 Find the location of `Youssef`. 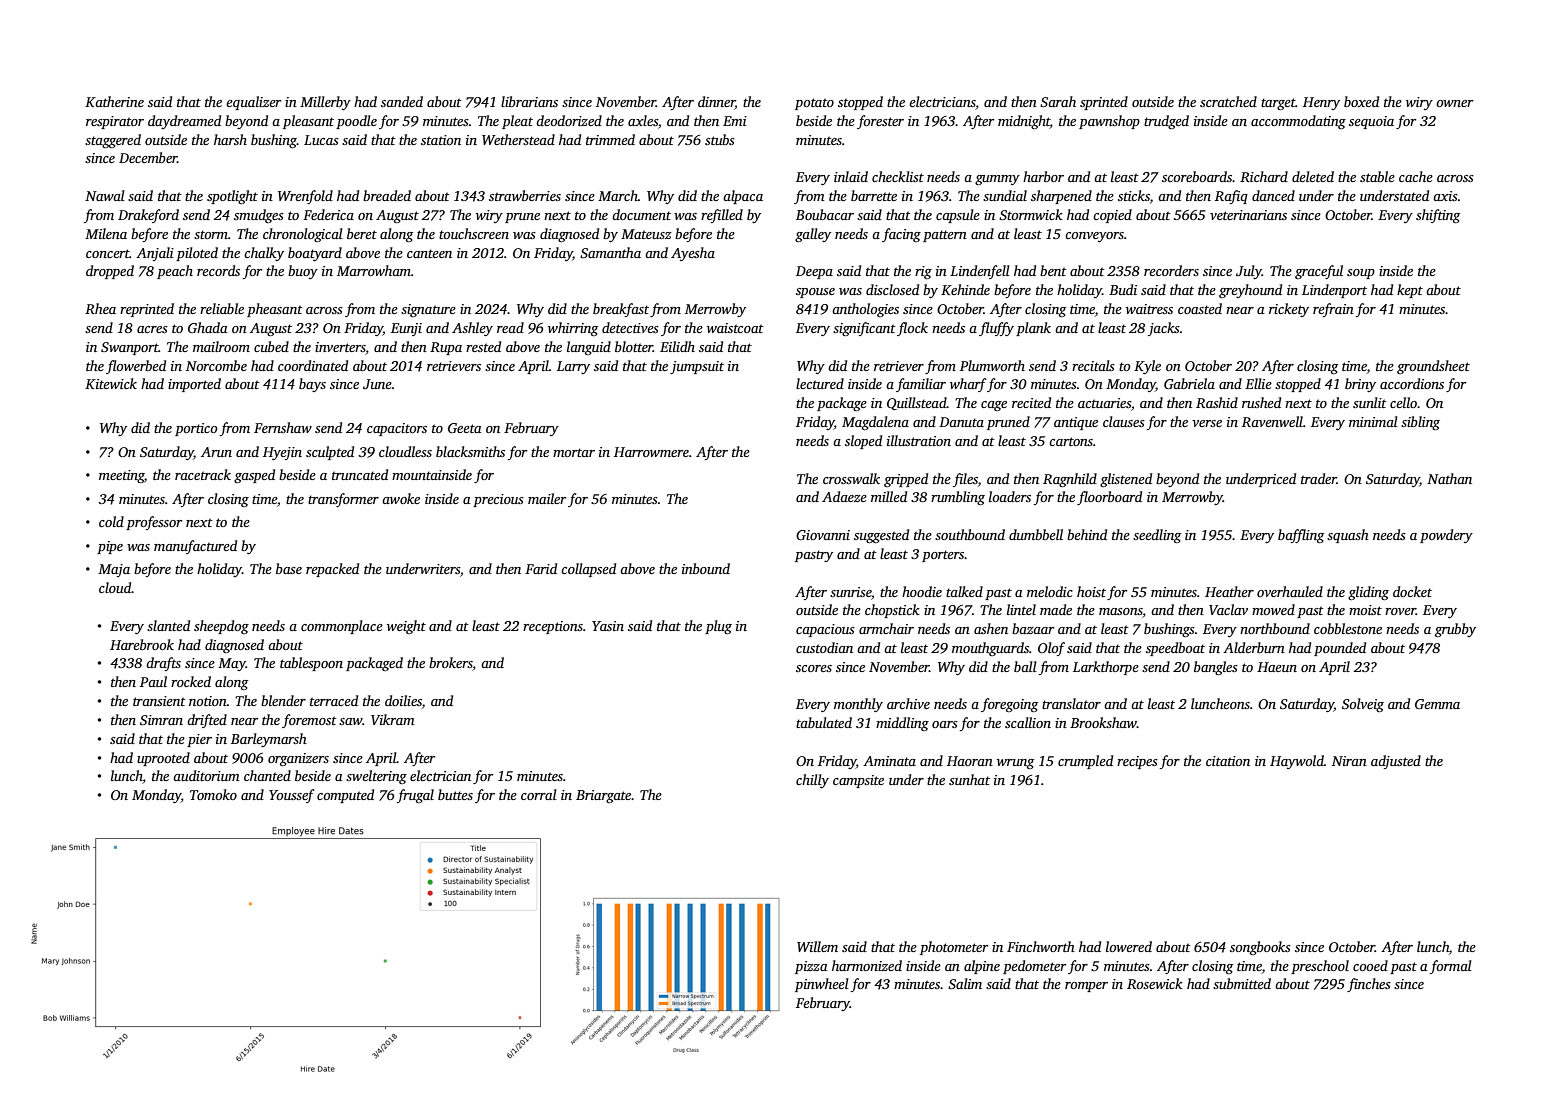

Youssef is located at coordinates (291, 796).
